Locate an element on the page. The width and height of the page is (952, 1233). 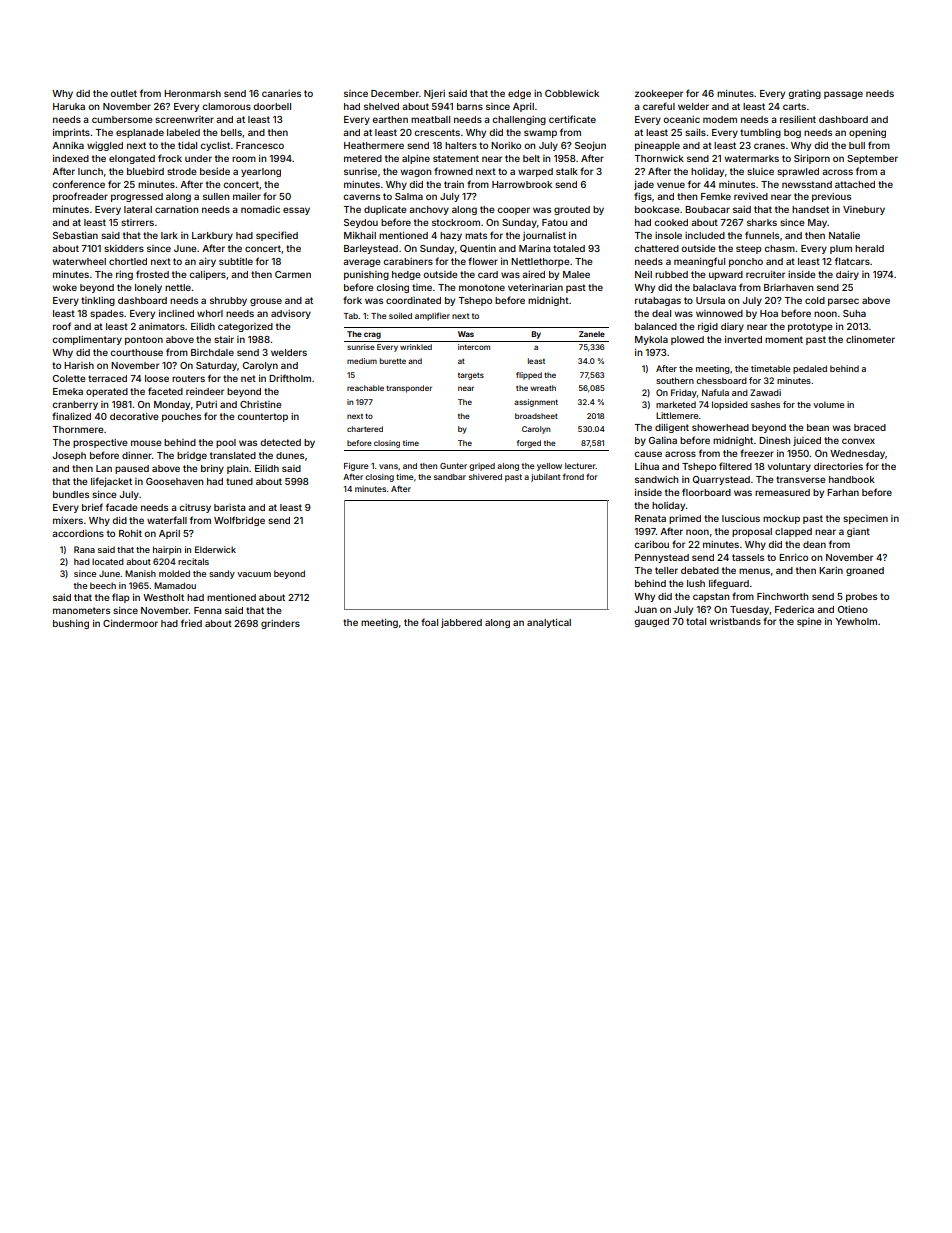
bull is located at coordinates (857, 145).
